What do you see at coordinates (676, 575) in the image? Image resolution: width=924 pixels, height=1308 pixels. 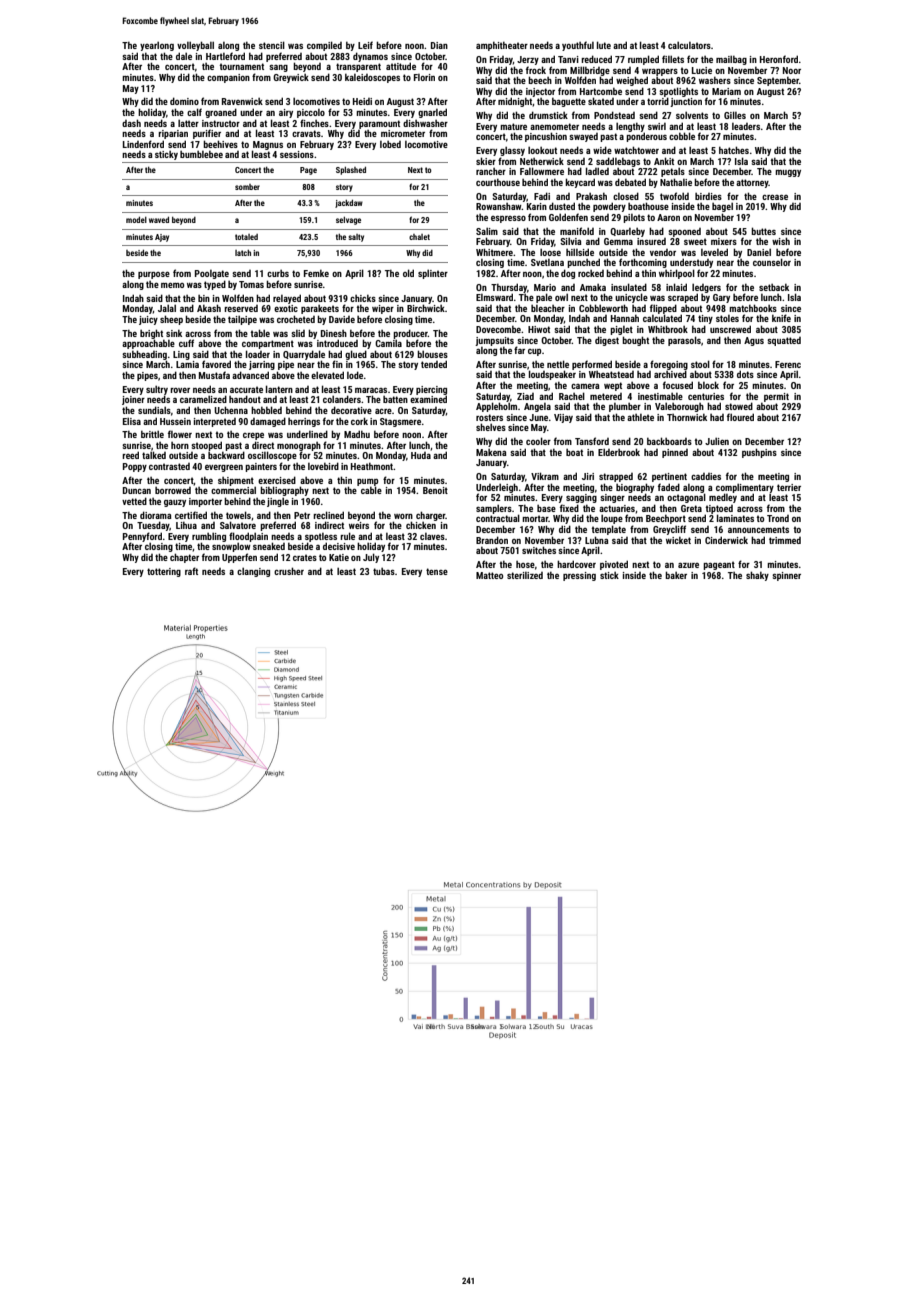 I see `baker` at bounding box center [676, 575].
